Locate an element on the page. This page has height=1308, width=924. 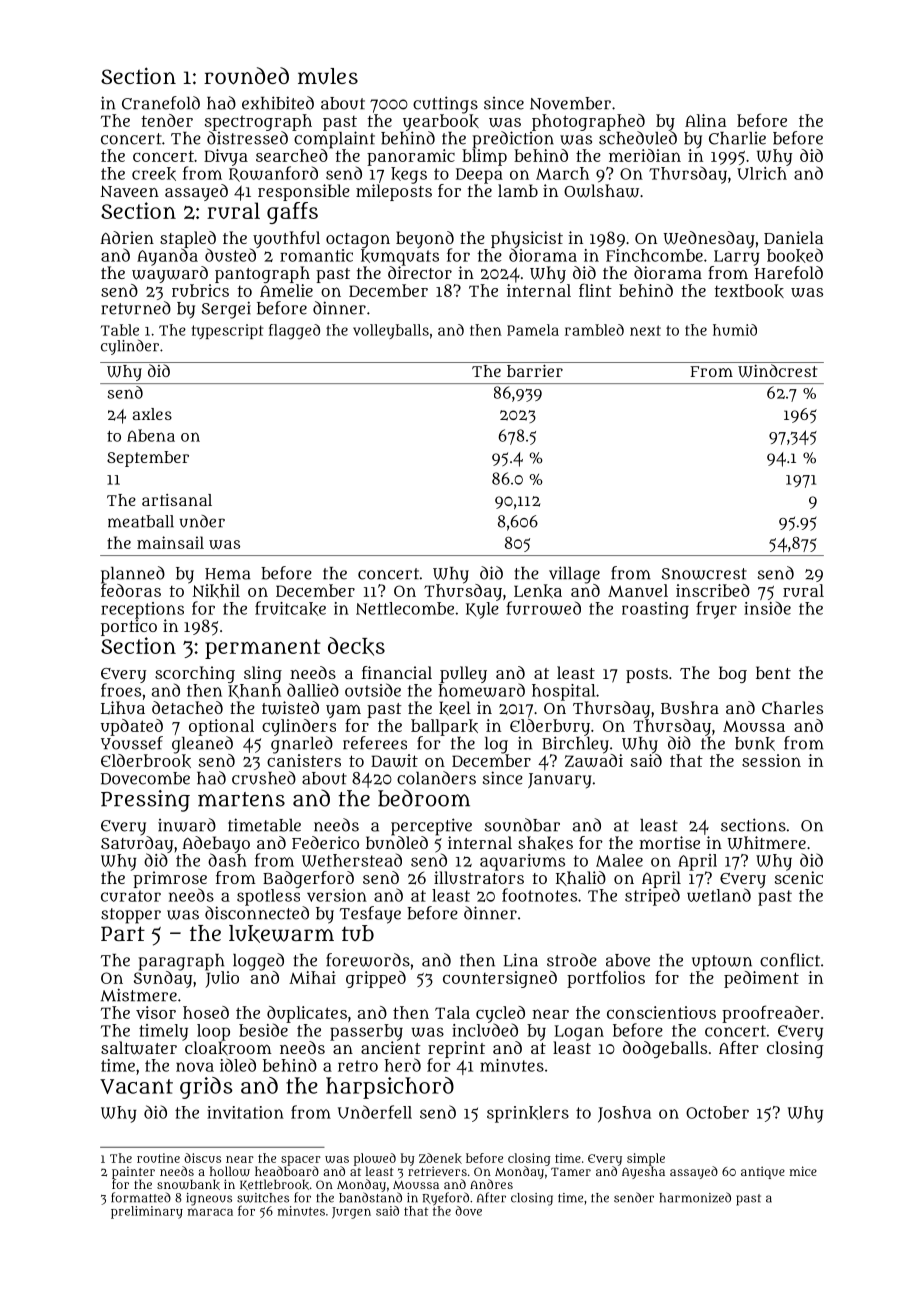
harpsichord is located at coordinates (390, 1088).
